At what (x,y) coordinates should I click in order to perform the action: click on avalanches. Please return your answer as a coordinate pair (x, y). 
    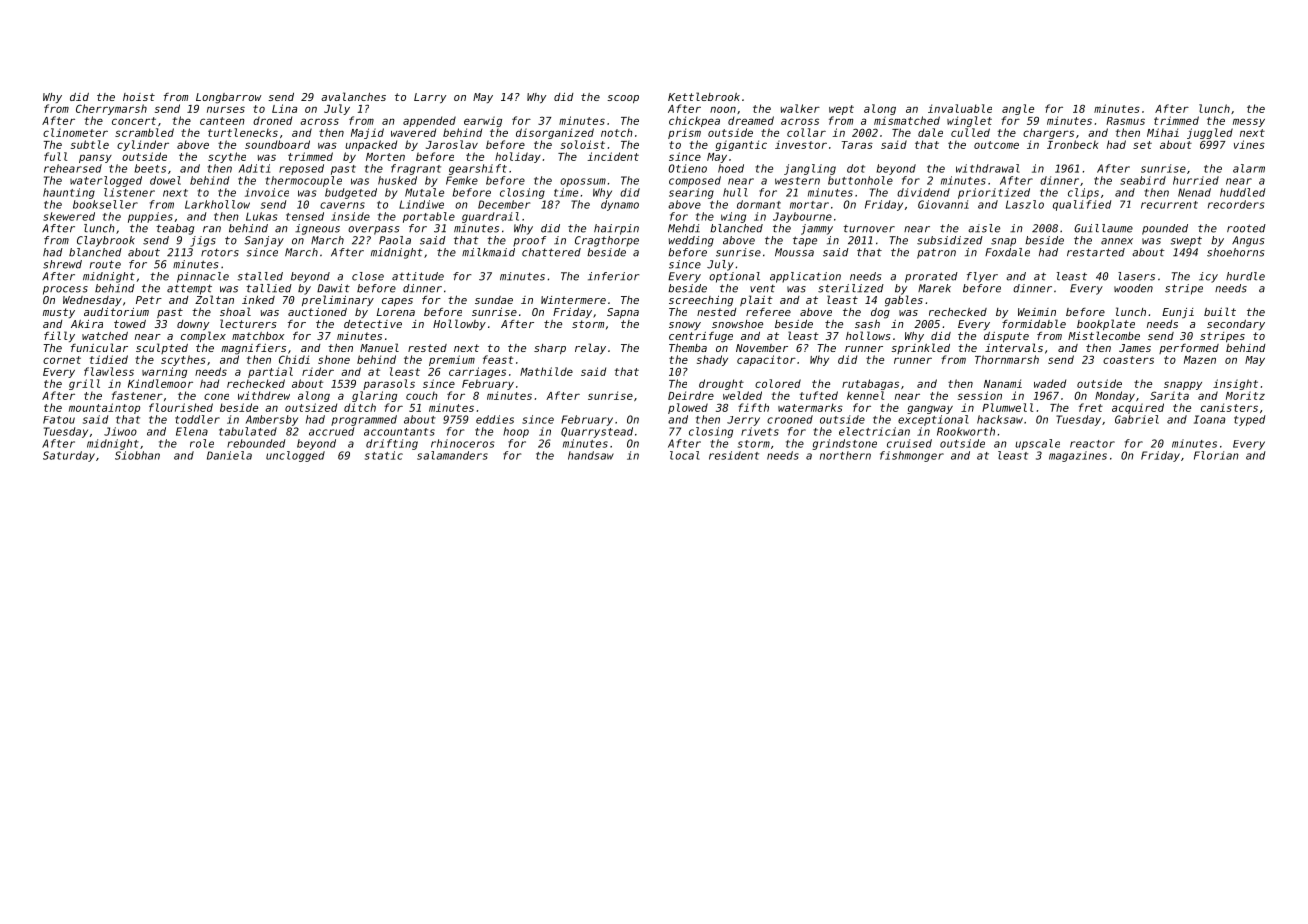
    Looking at the image, I should click on (353, 96).
